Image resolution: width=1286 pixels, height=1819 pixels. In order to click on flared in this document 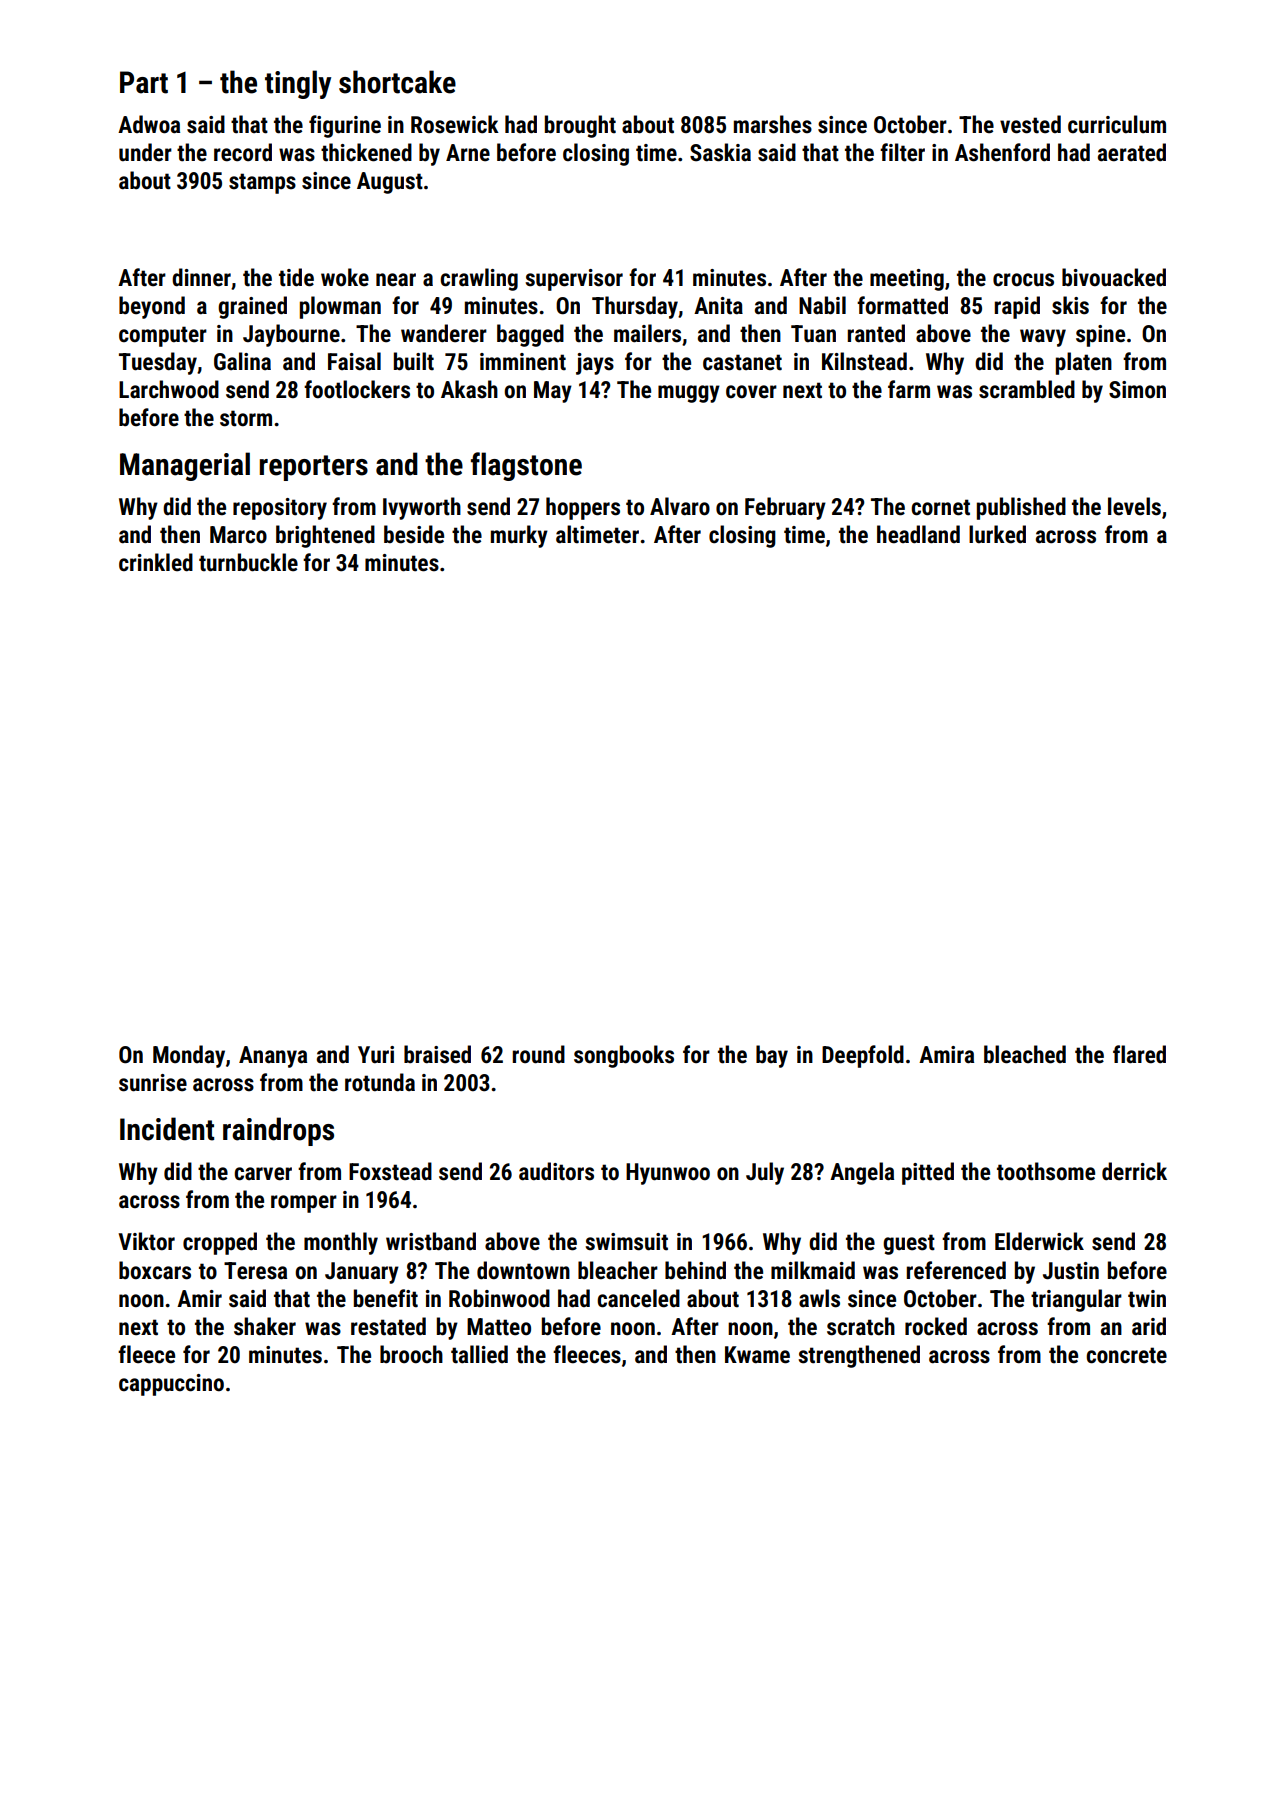, I will do `click(1139, 1054)`.
